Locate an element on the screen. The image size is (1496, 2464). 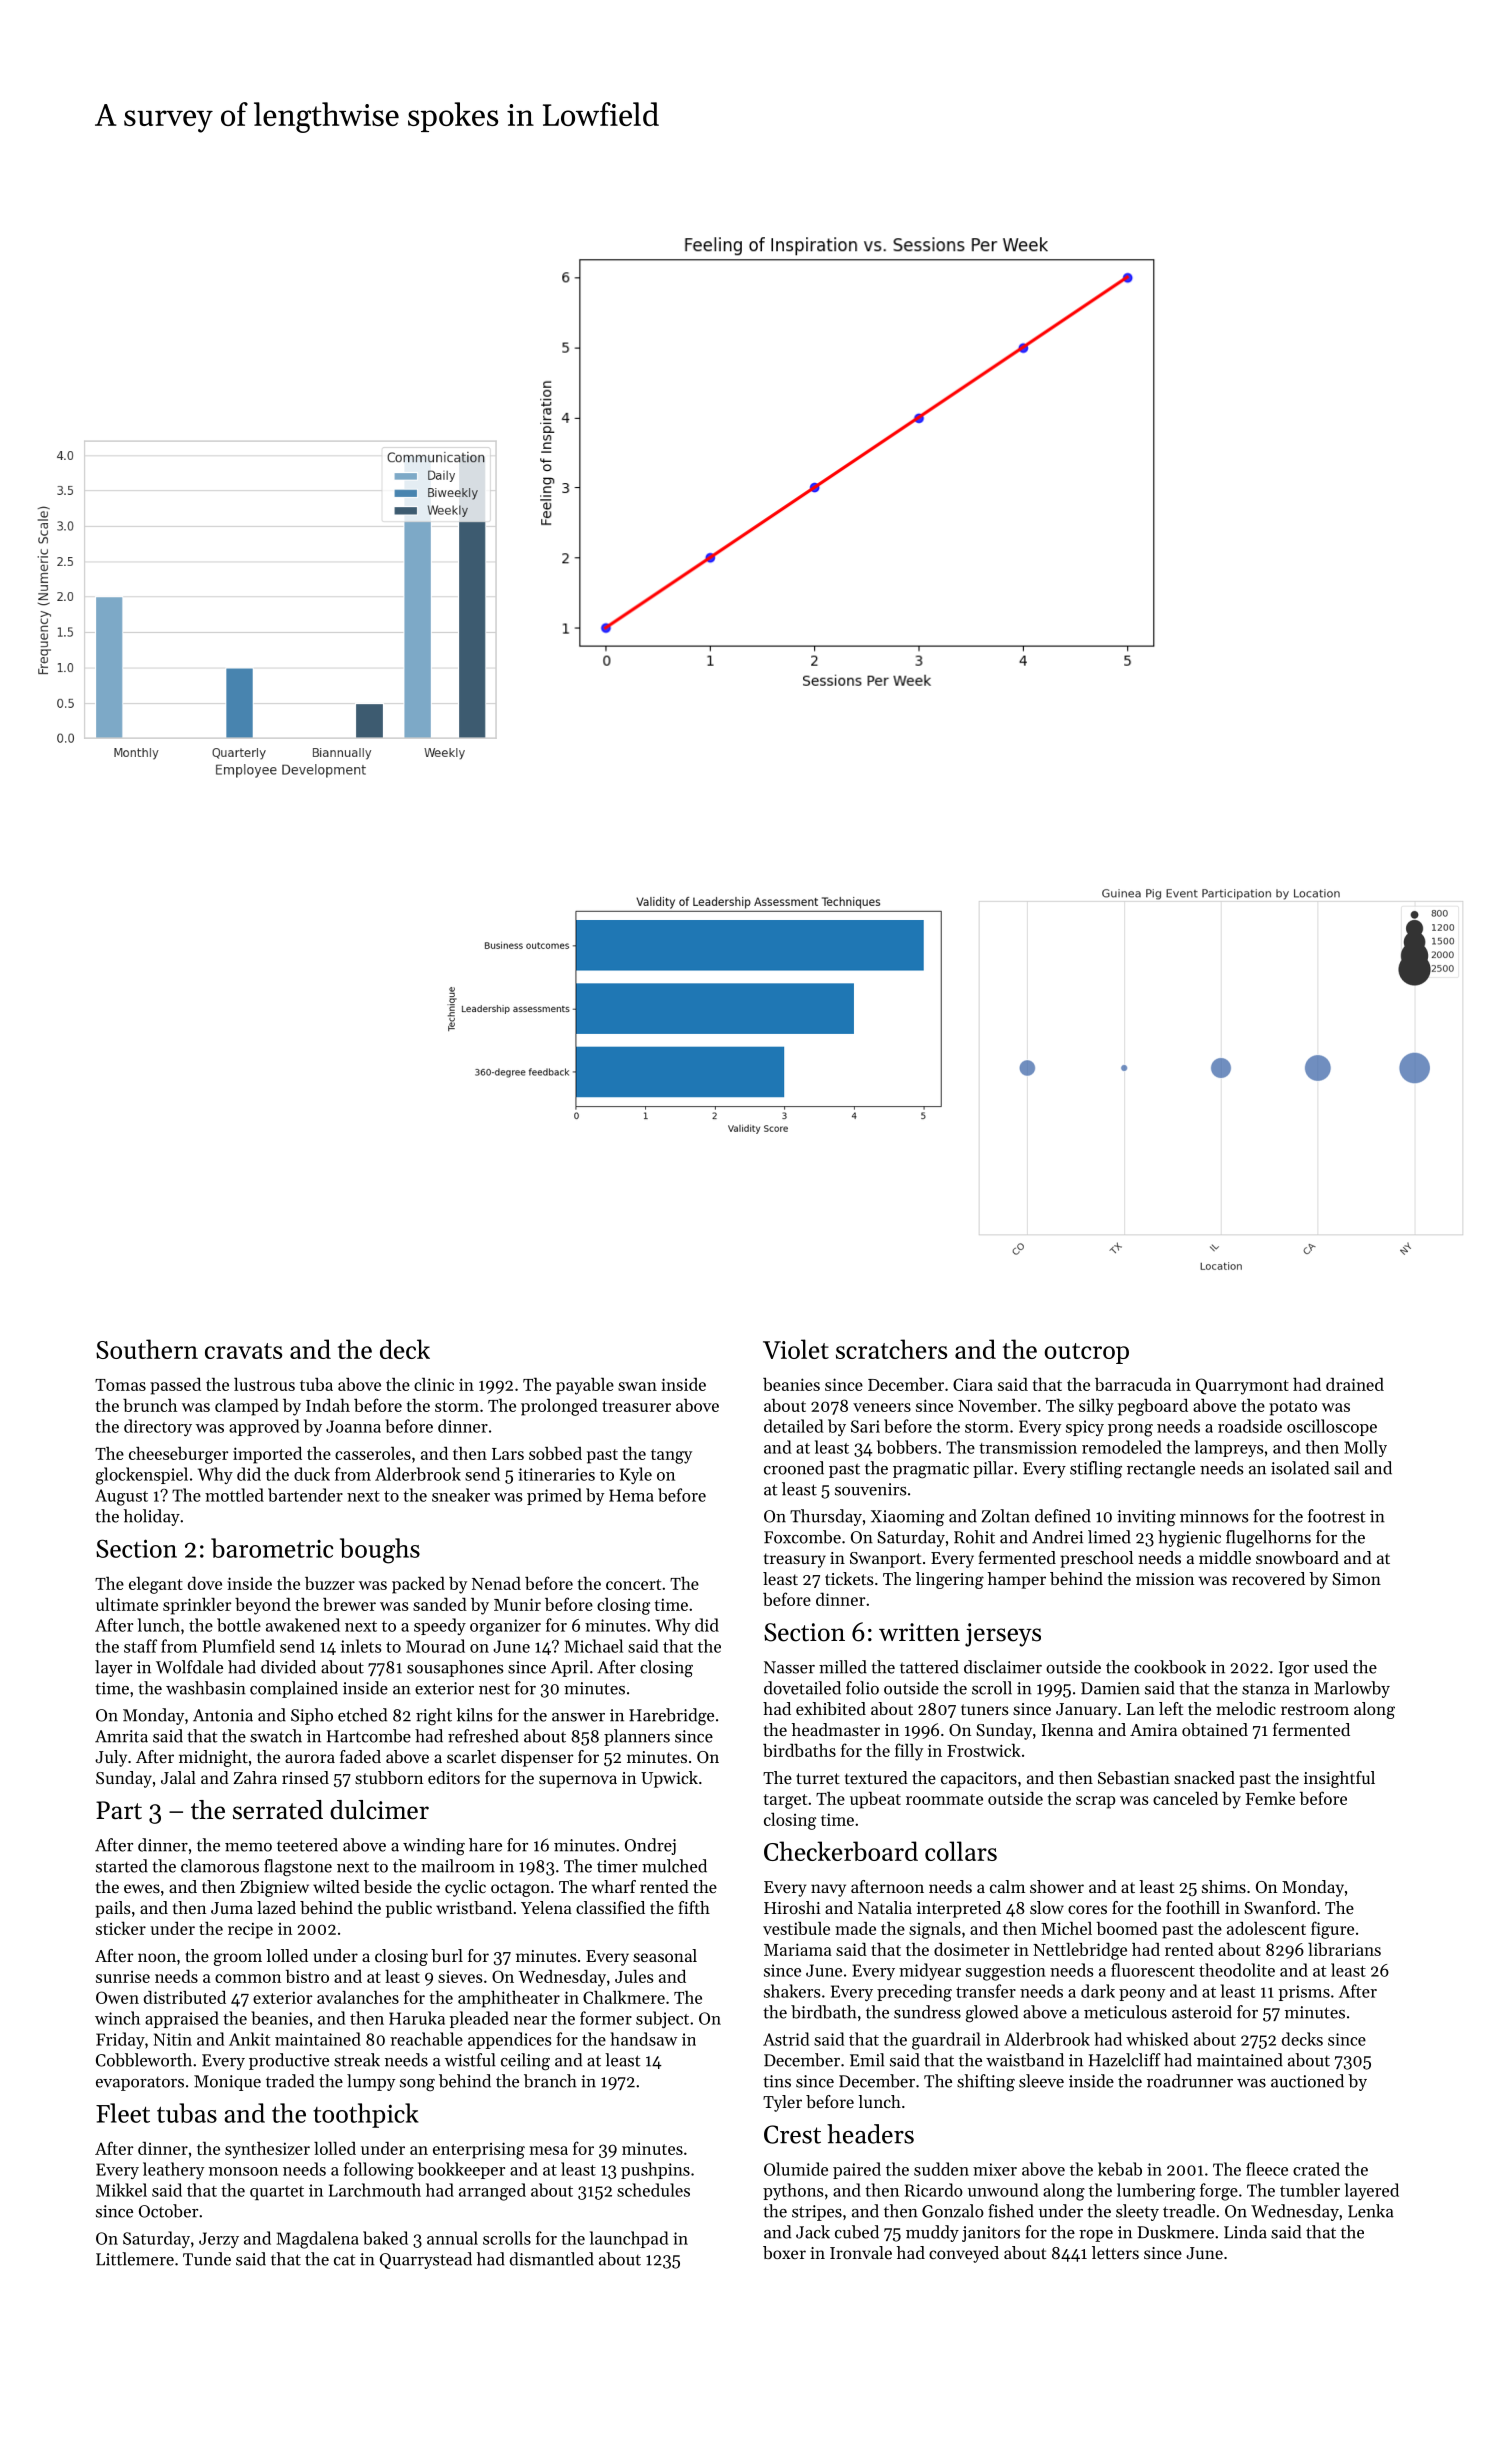
filly is located at coordinates (909, 1752).
